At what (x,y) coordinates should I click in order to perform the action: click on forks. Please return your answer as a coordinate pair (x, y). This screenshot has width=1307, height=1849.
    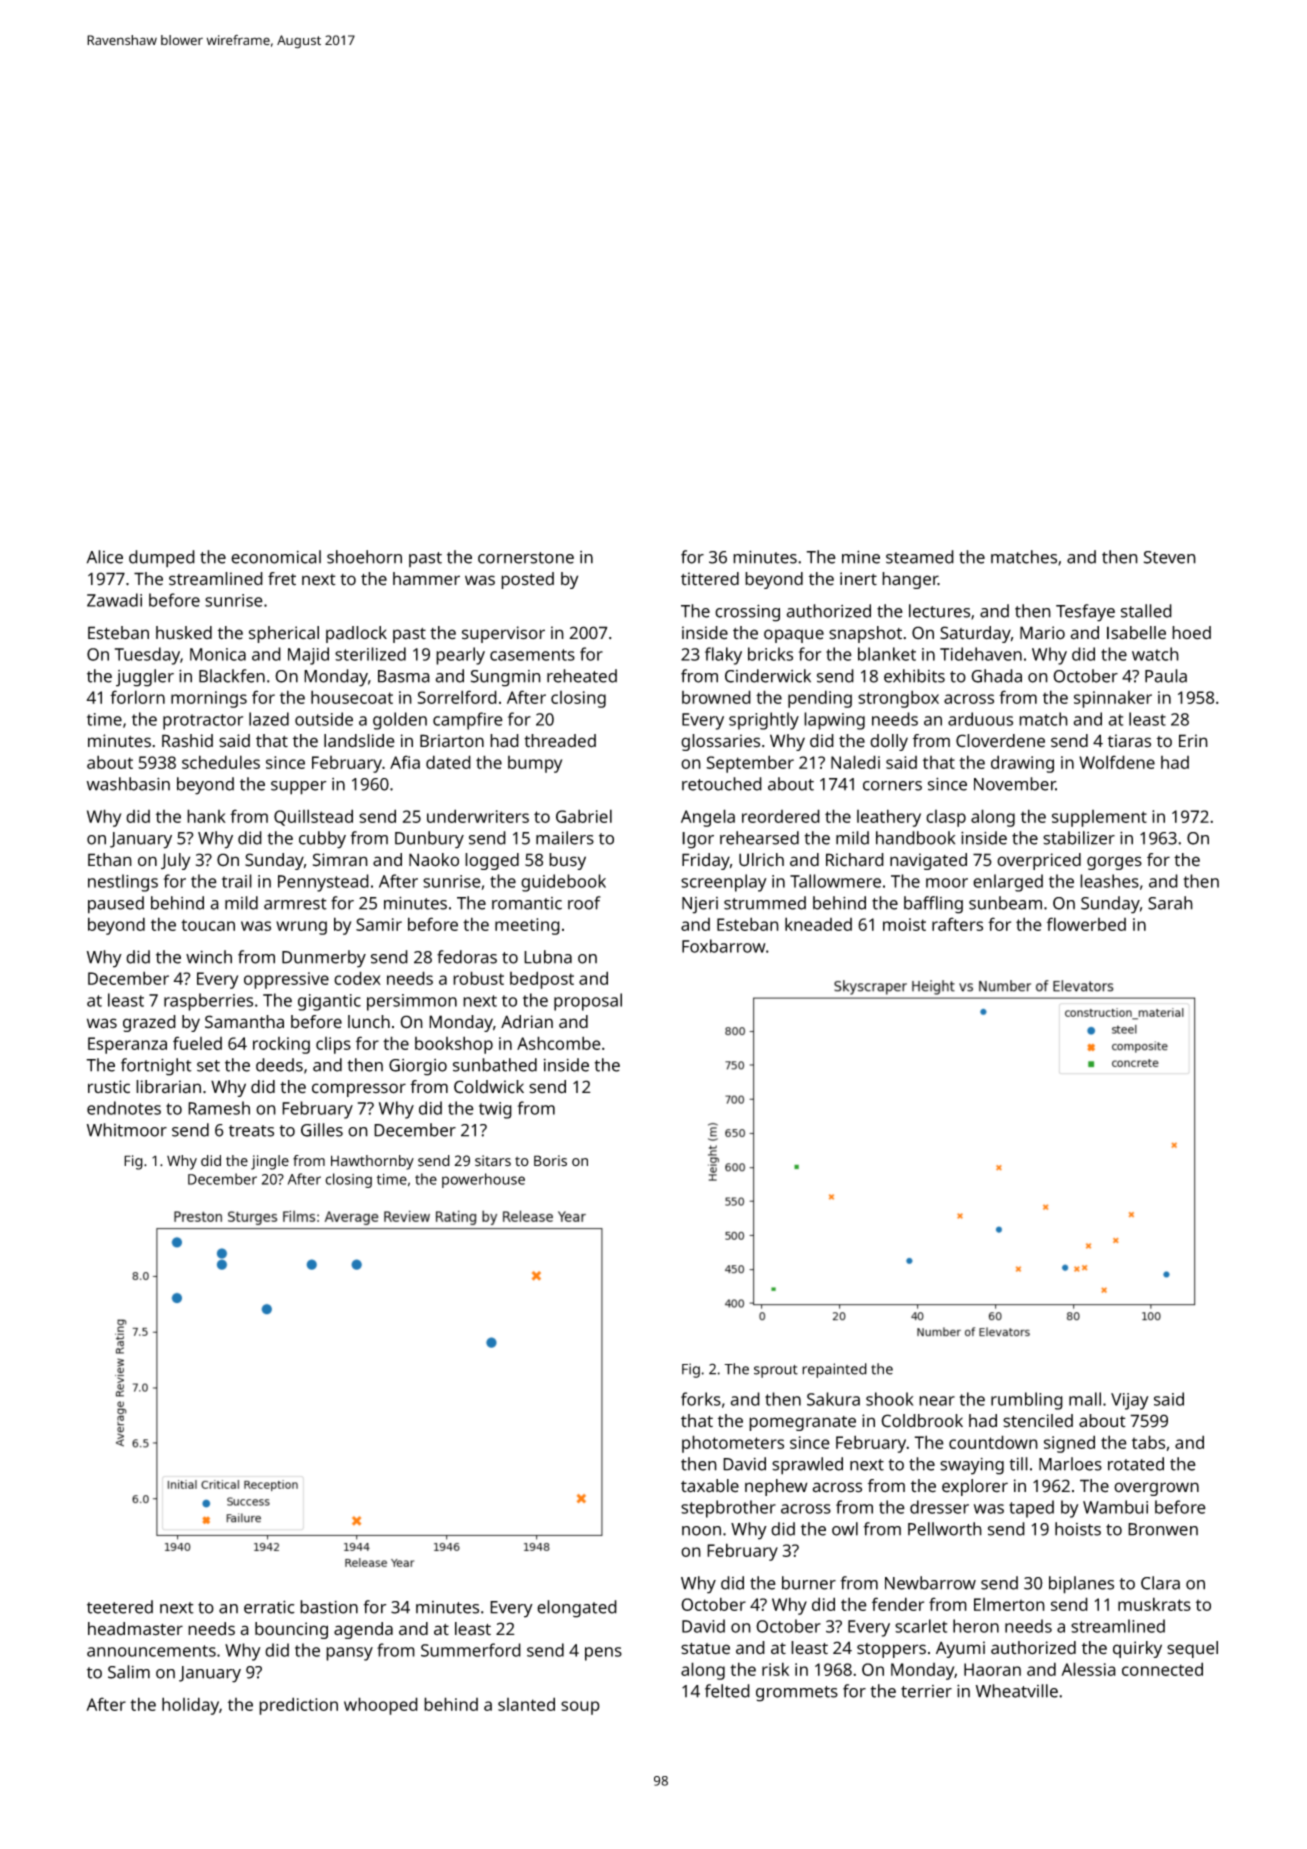
    Looking at the image, I should click on (701, 1399).
